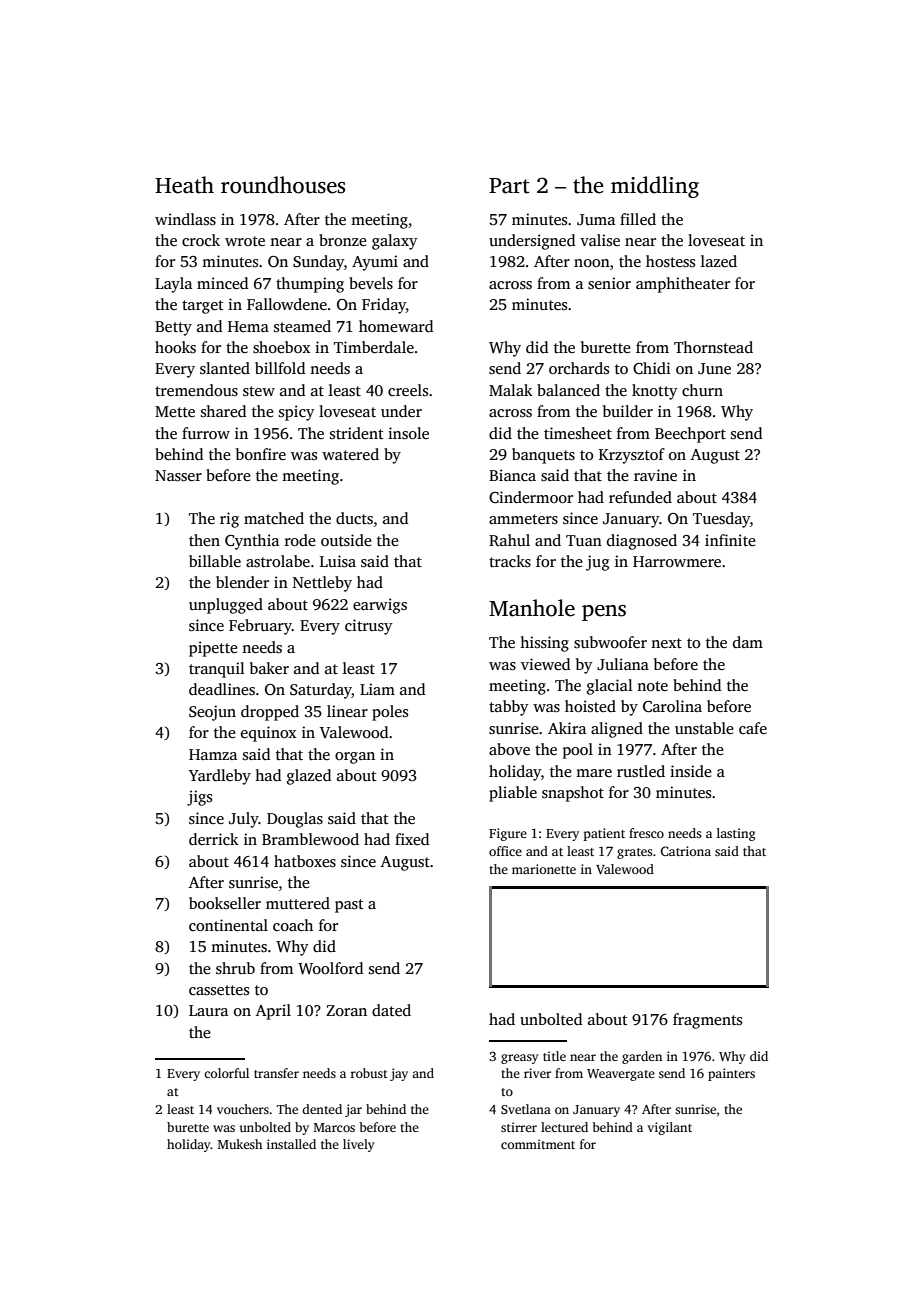 This screenshot has height=1311, width=924. Describe the element at coordinates (391, 1010) in the screenshot. I see `dated` at that location.
